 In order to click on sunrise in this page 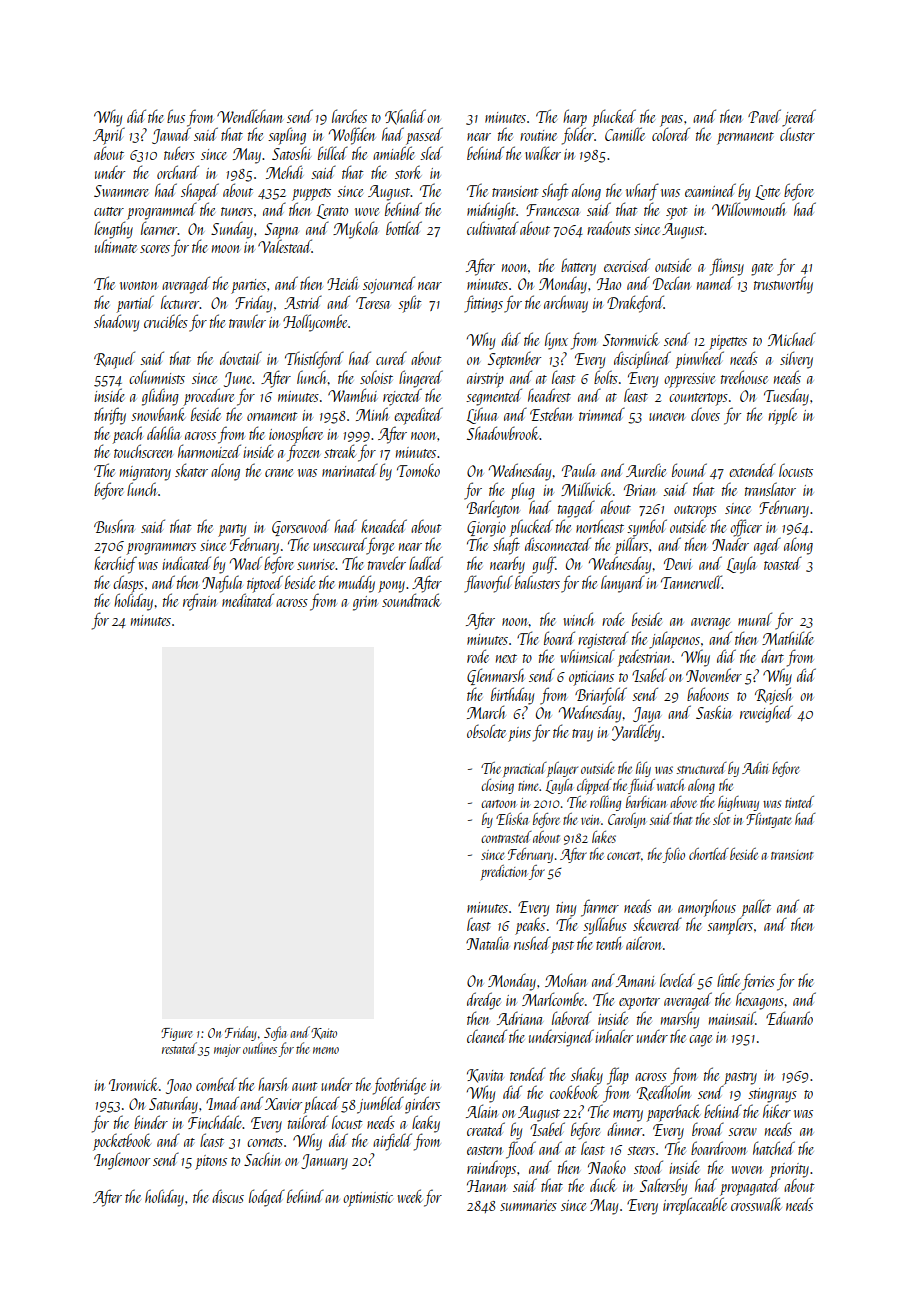, I will do `click(316, 564)`.
